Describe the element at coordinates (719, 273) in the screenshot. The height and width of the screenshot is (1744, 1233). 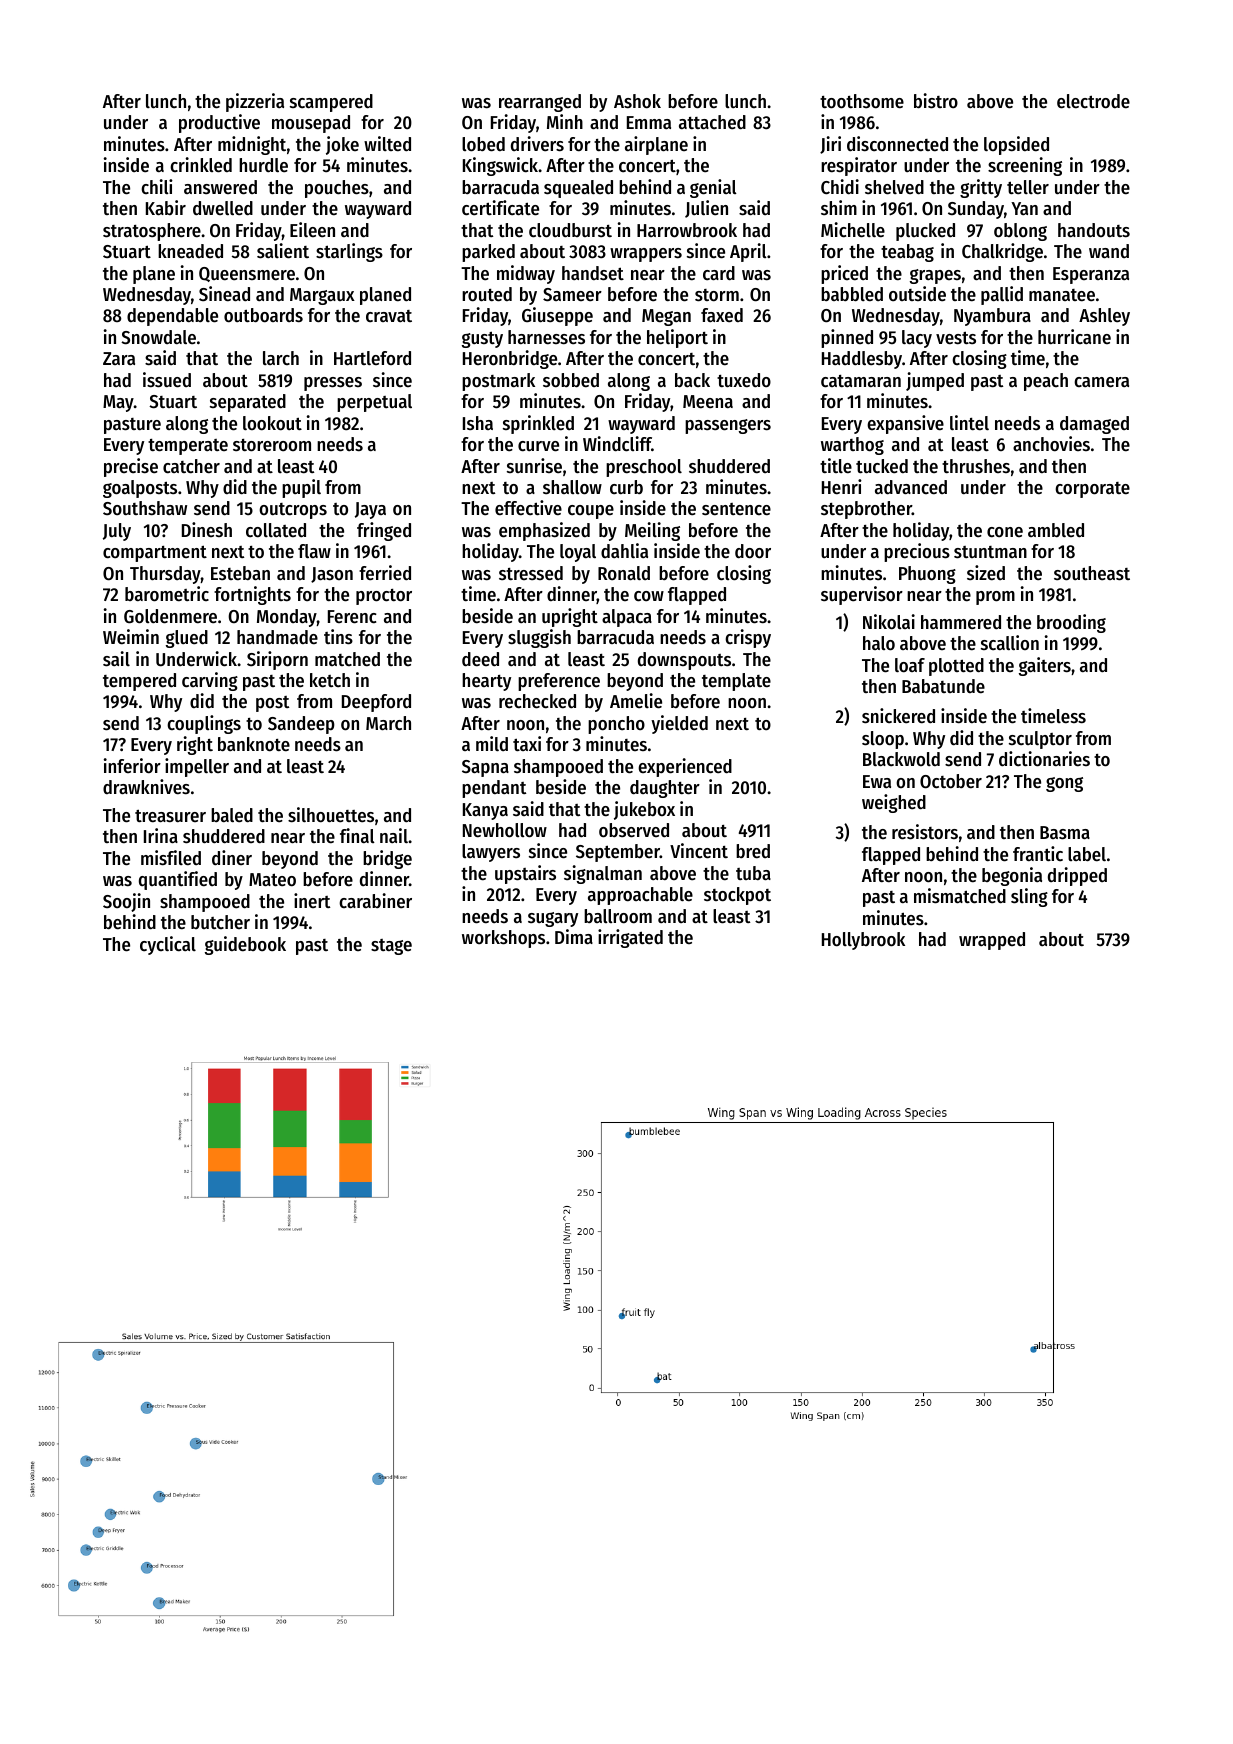
I see `card` at that location.
